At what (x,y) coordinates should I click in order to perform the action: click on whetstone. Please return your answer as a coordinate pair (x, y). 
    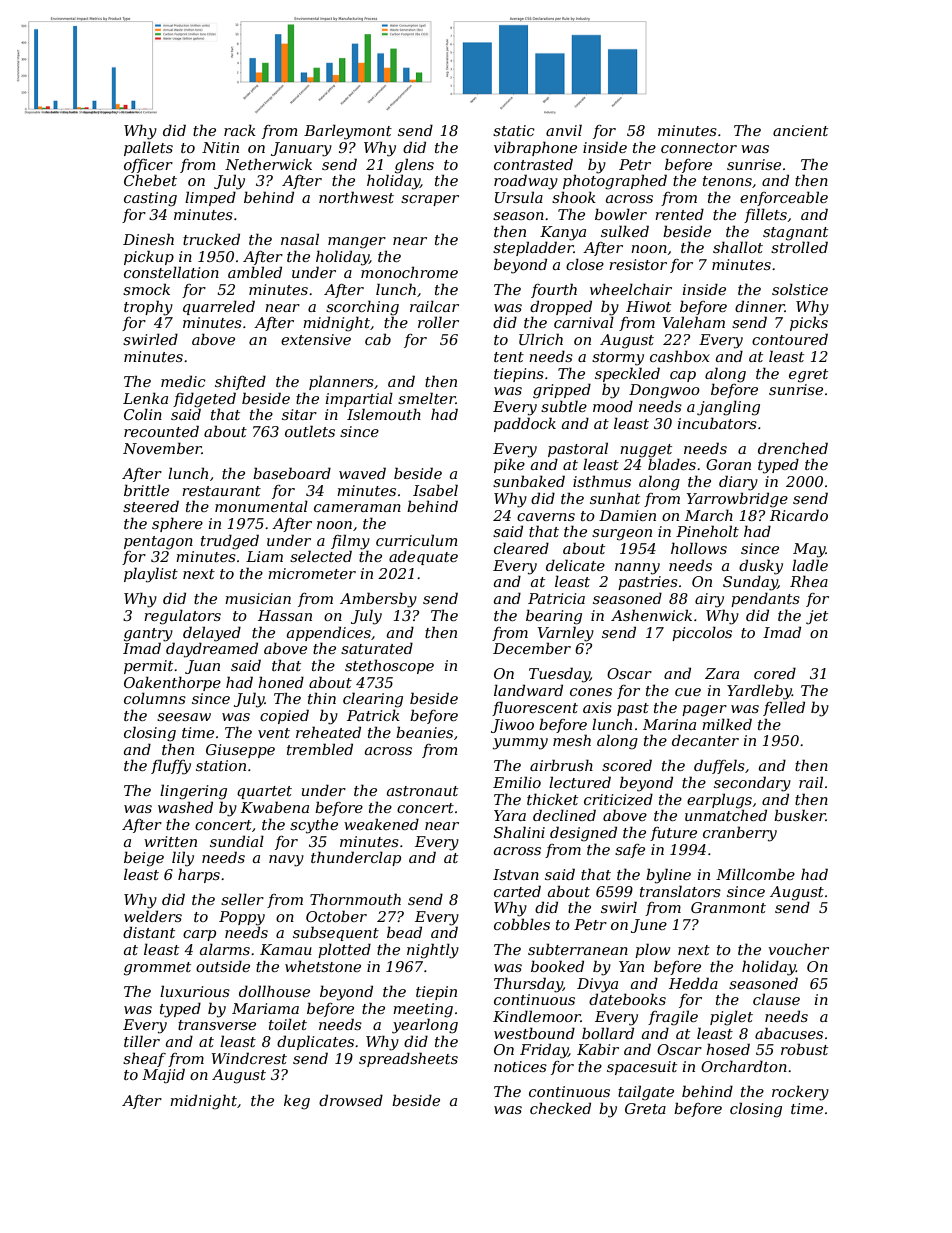
    Looking at the image, I should click on (323, 966).
